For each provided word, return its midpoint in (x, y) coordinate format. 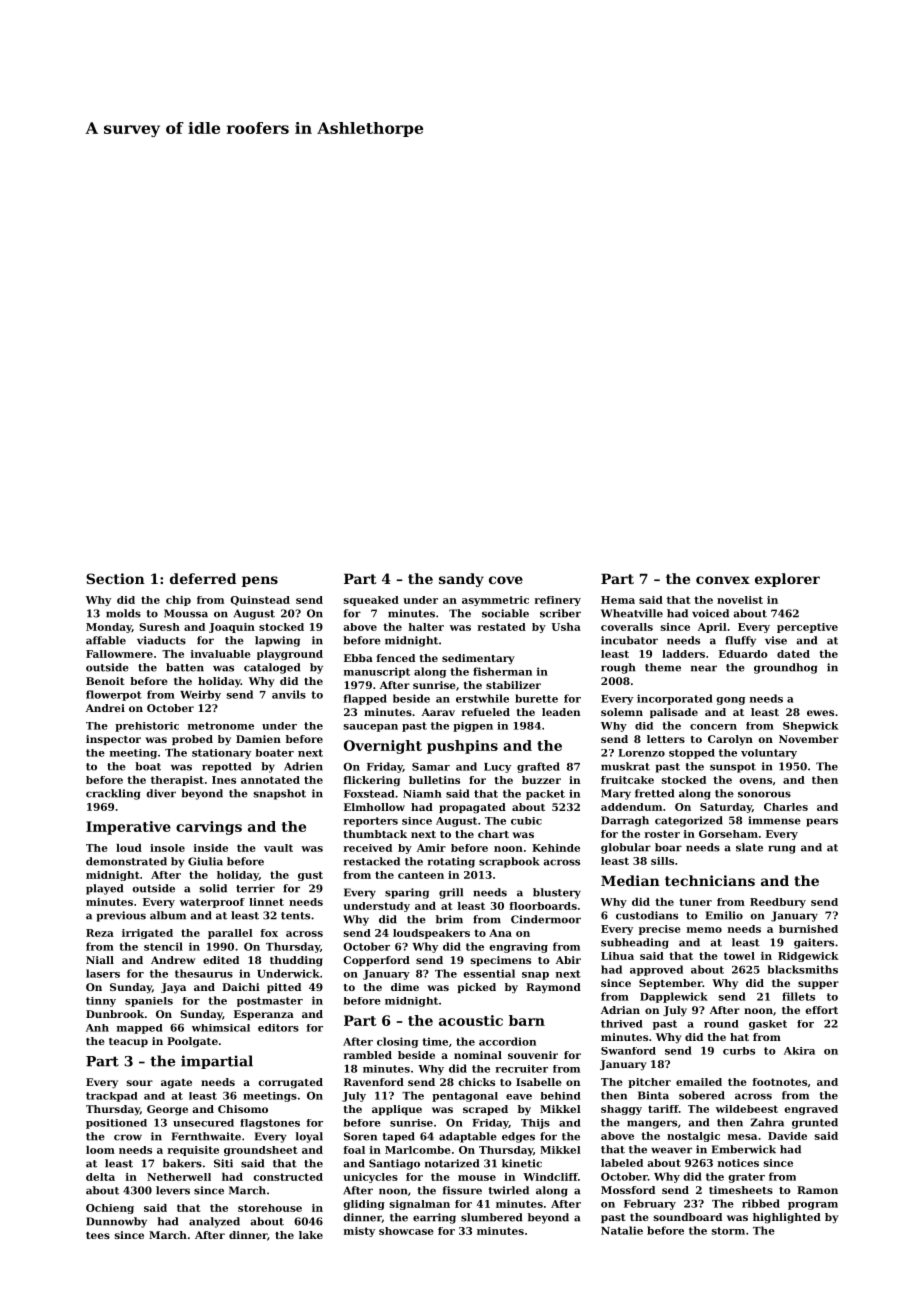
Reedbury (778, 903)
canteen (421, 875)
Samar (431, 766)
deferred (203, 578)
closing (397, 1042)
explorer (787, 580)
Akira (799, 1051)
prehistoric (147, 727)
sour (140, 1083)
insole (167, 848)
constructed (288, 1177)
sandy (461, 580)
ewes (820, 713)
